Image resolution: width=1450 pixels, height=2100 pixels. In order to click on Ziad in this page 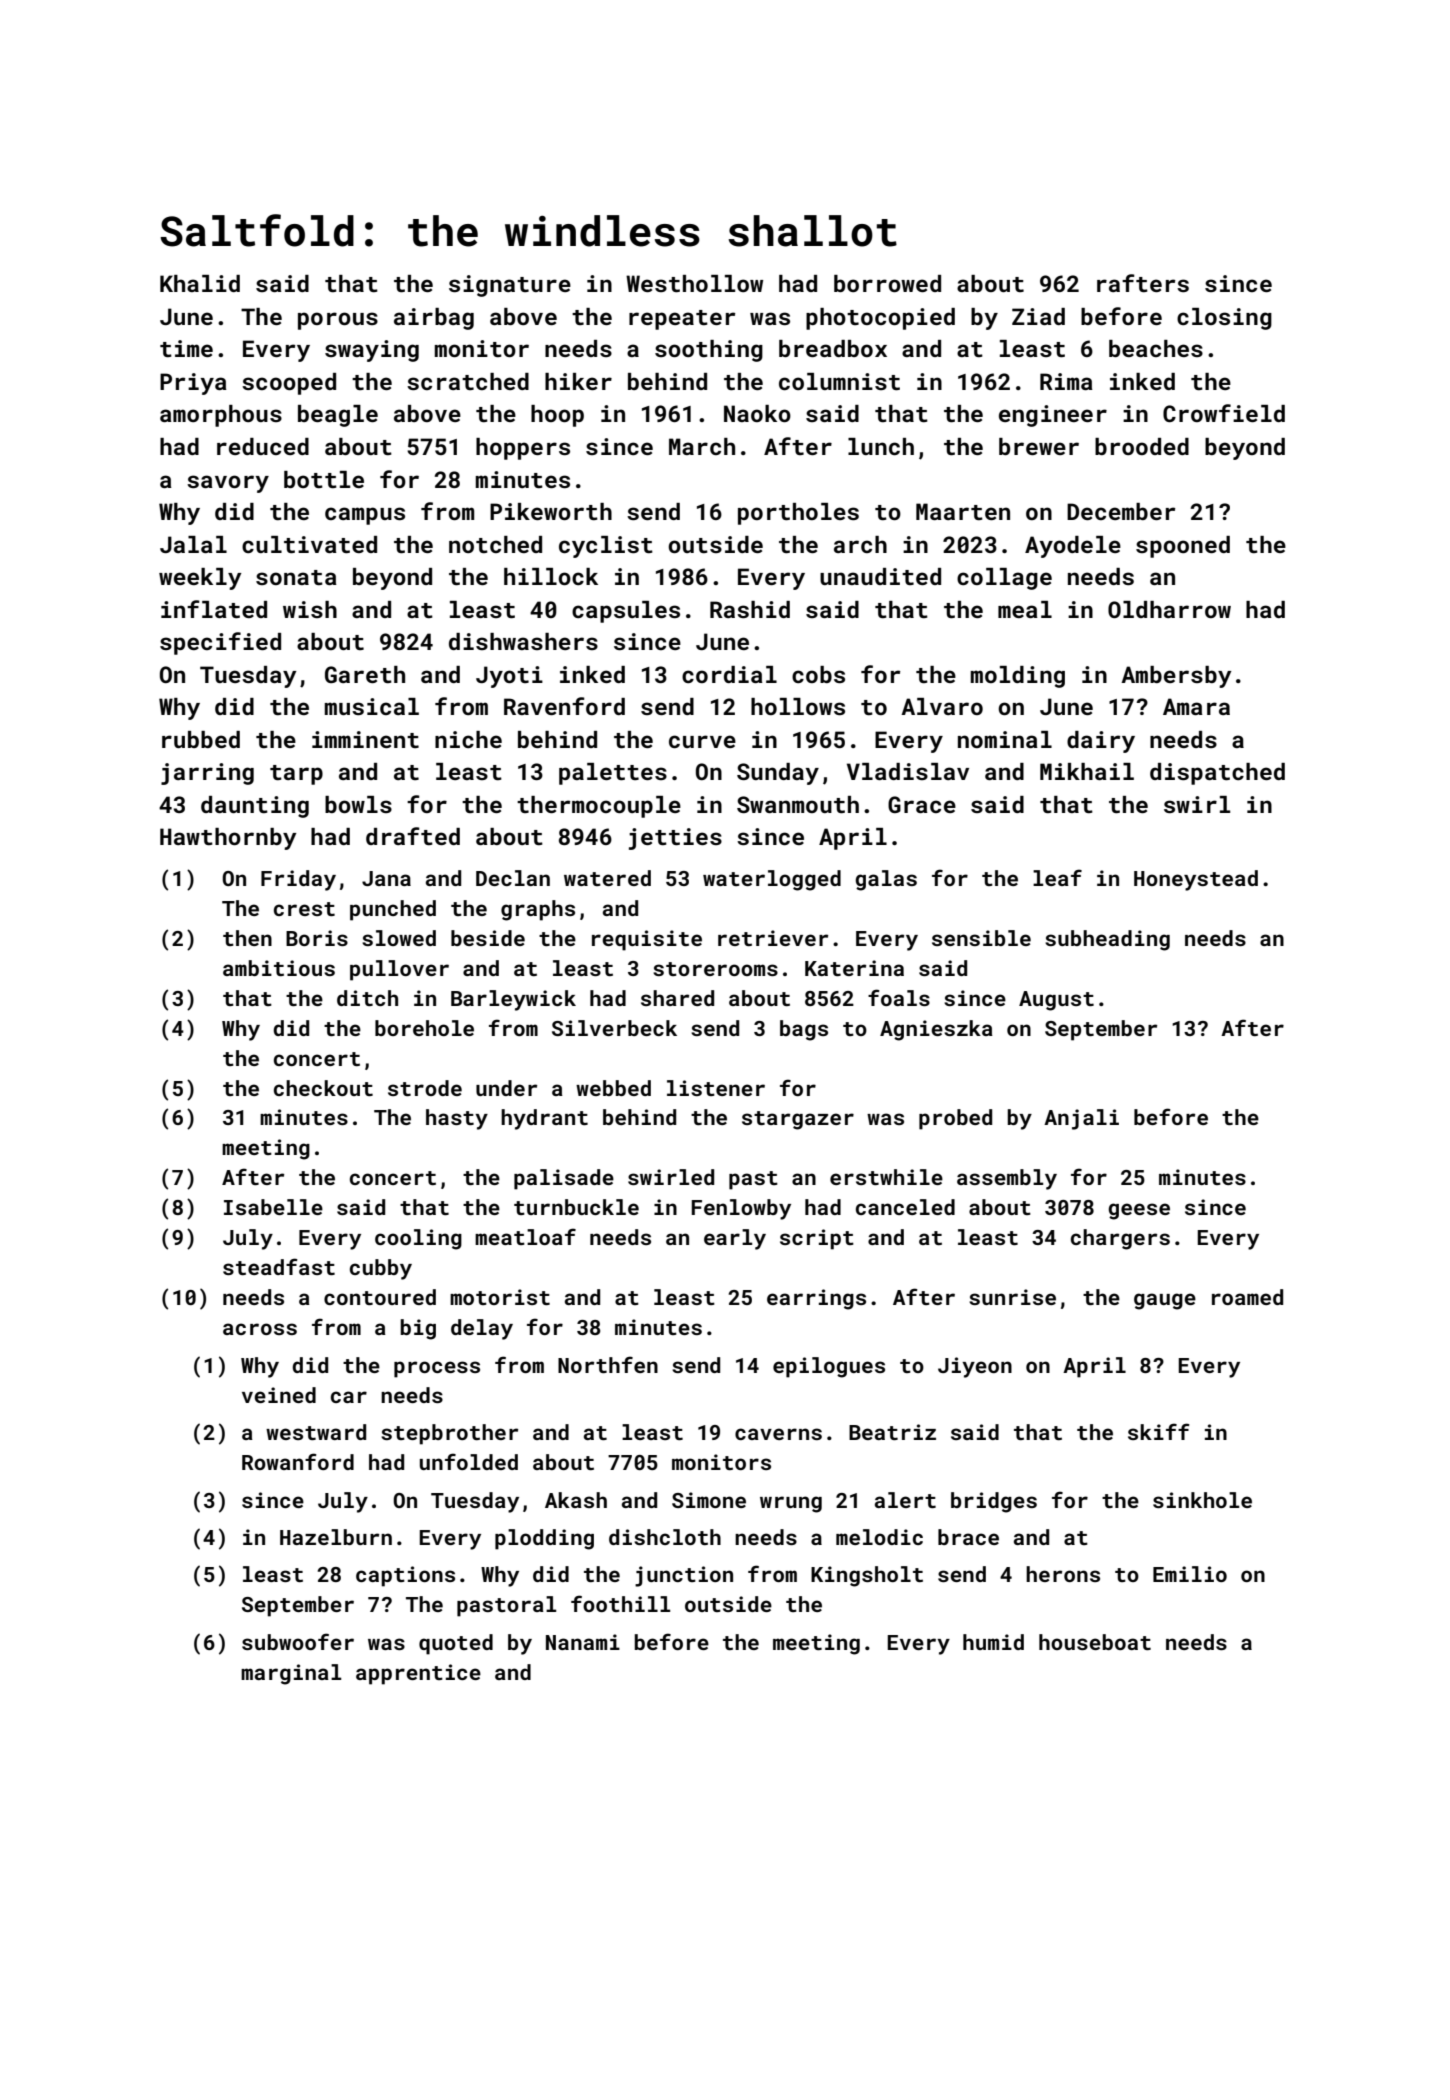, I will do `click(1038, 316)`.
